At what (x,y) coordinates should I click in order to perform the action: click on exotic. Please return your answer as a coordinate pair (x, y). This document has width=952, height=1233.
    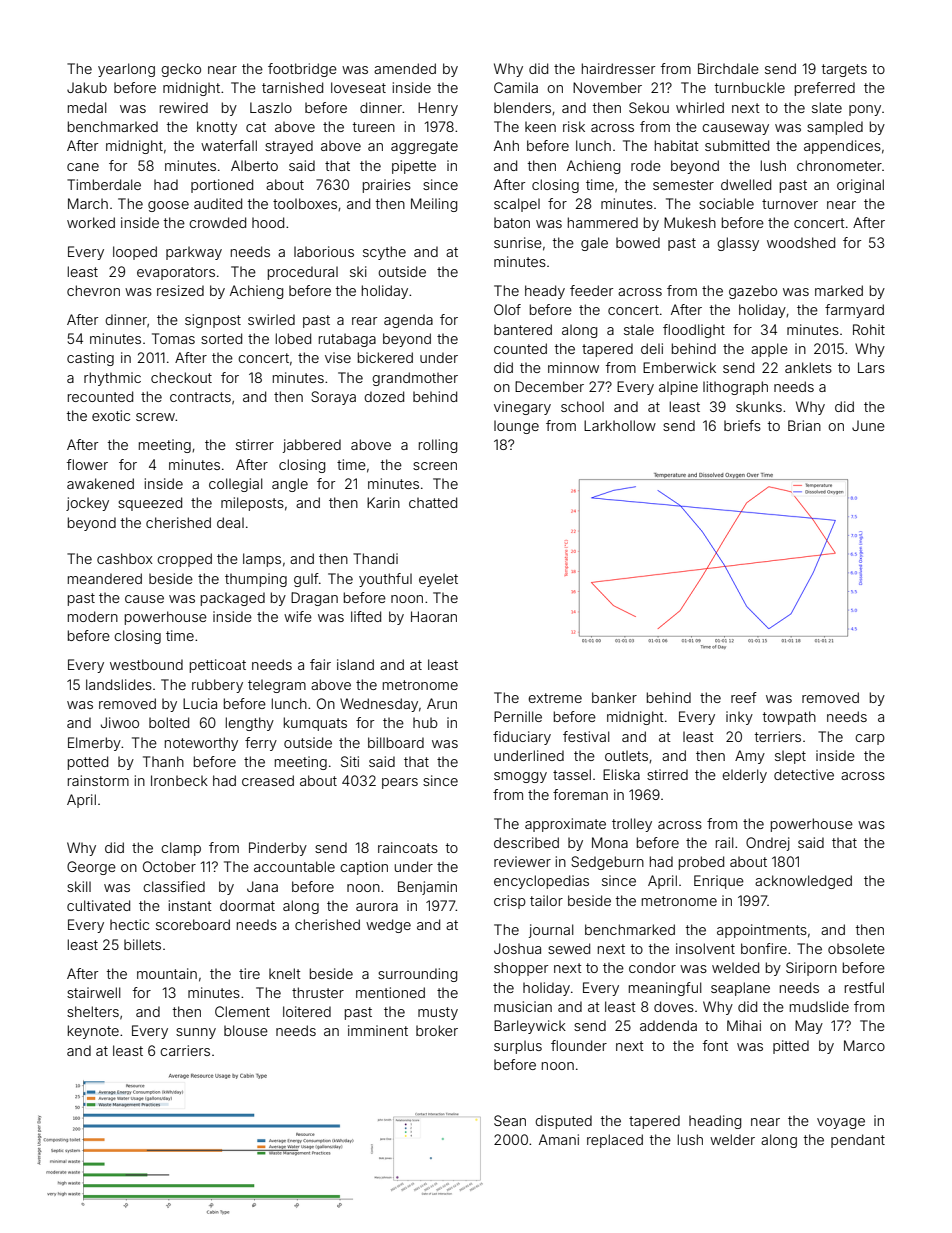
    Looking at the image, I should click on (111, 415).
